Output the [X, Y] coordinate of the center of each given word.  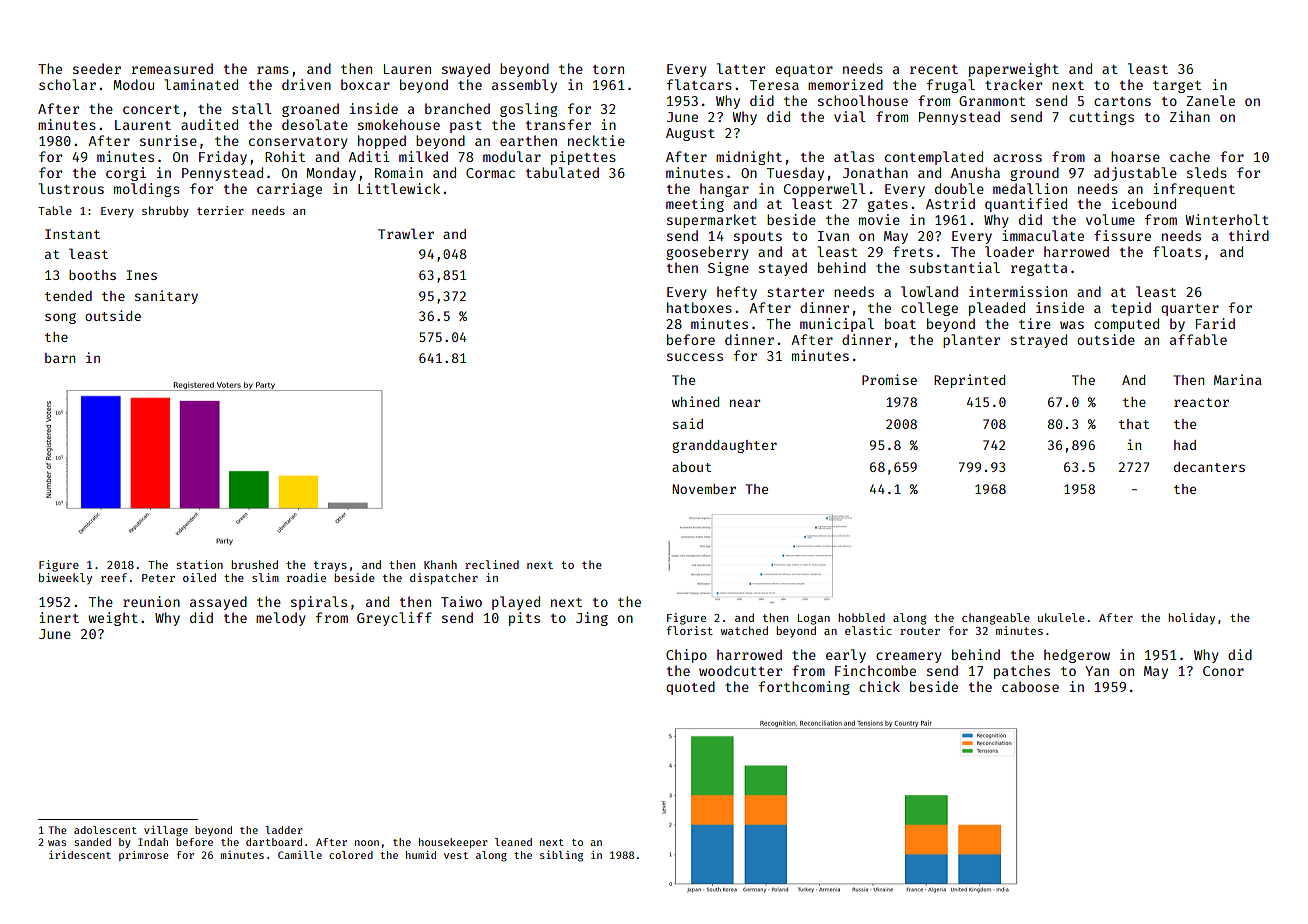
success [695, 357]
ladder [284, 830]
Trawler [406, 233]
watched [744, 630]
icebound [1144, 203]
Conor [1223, 671]
